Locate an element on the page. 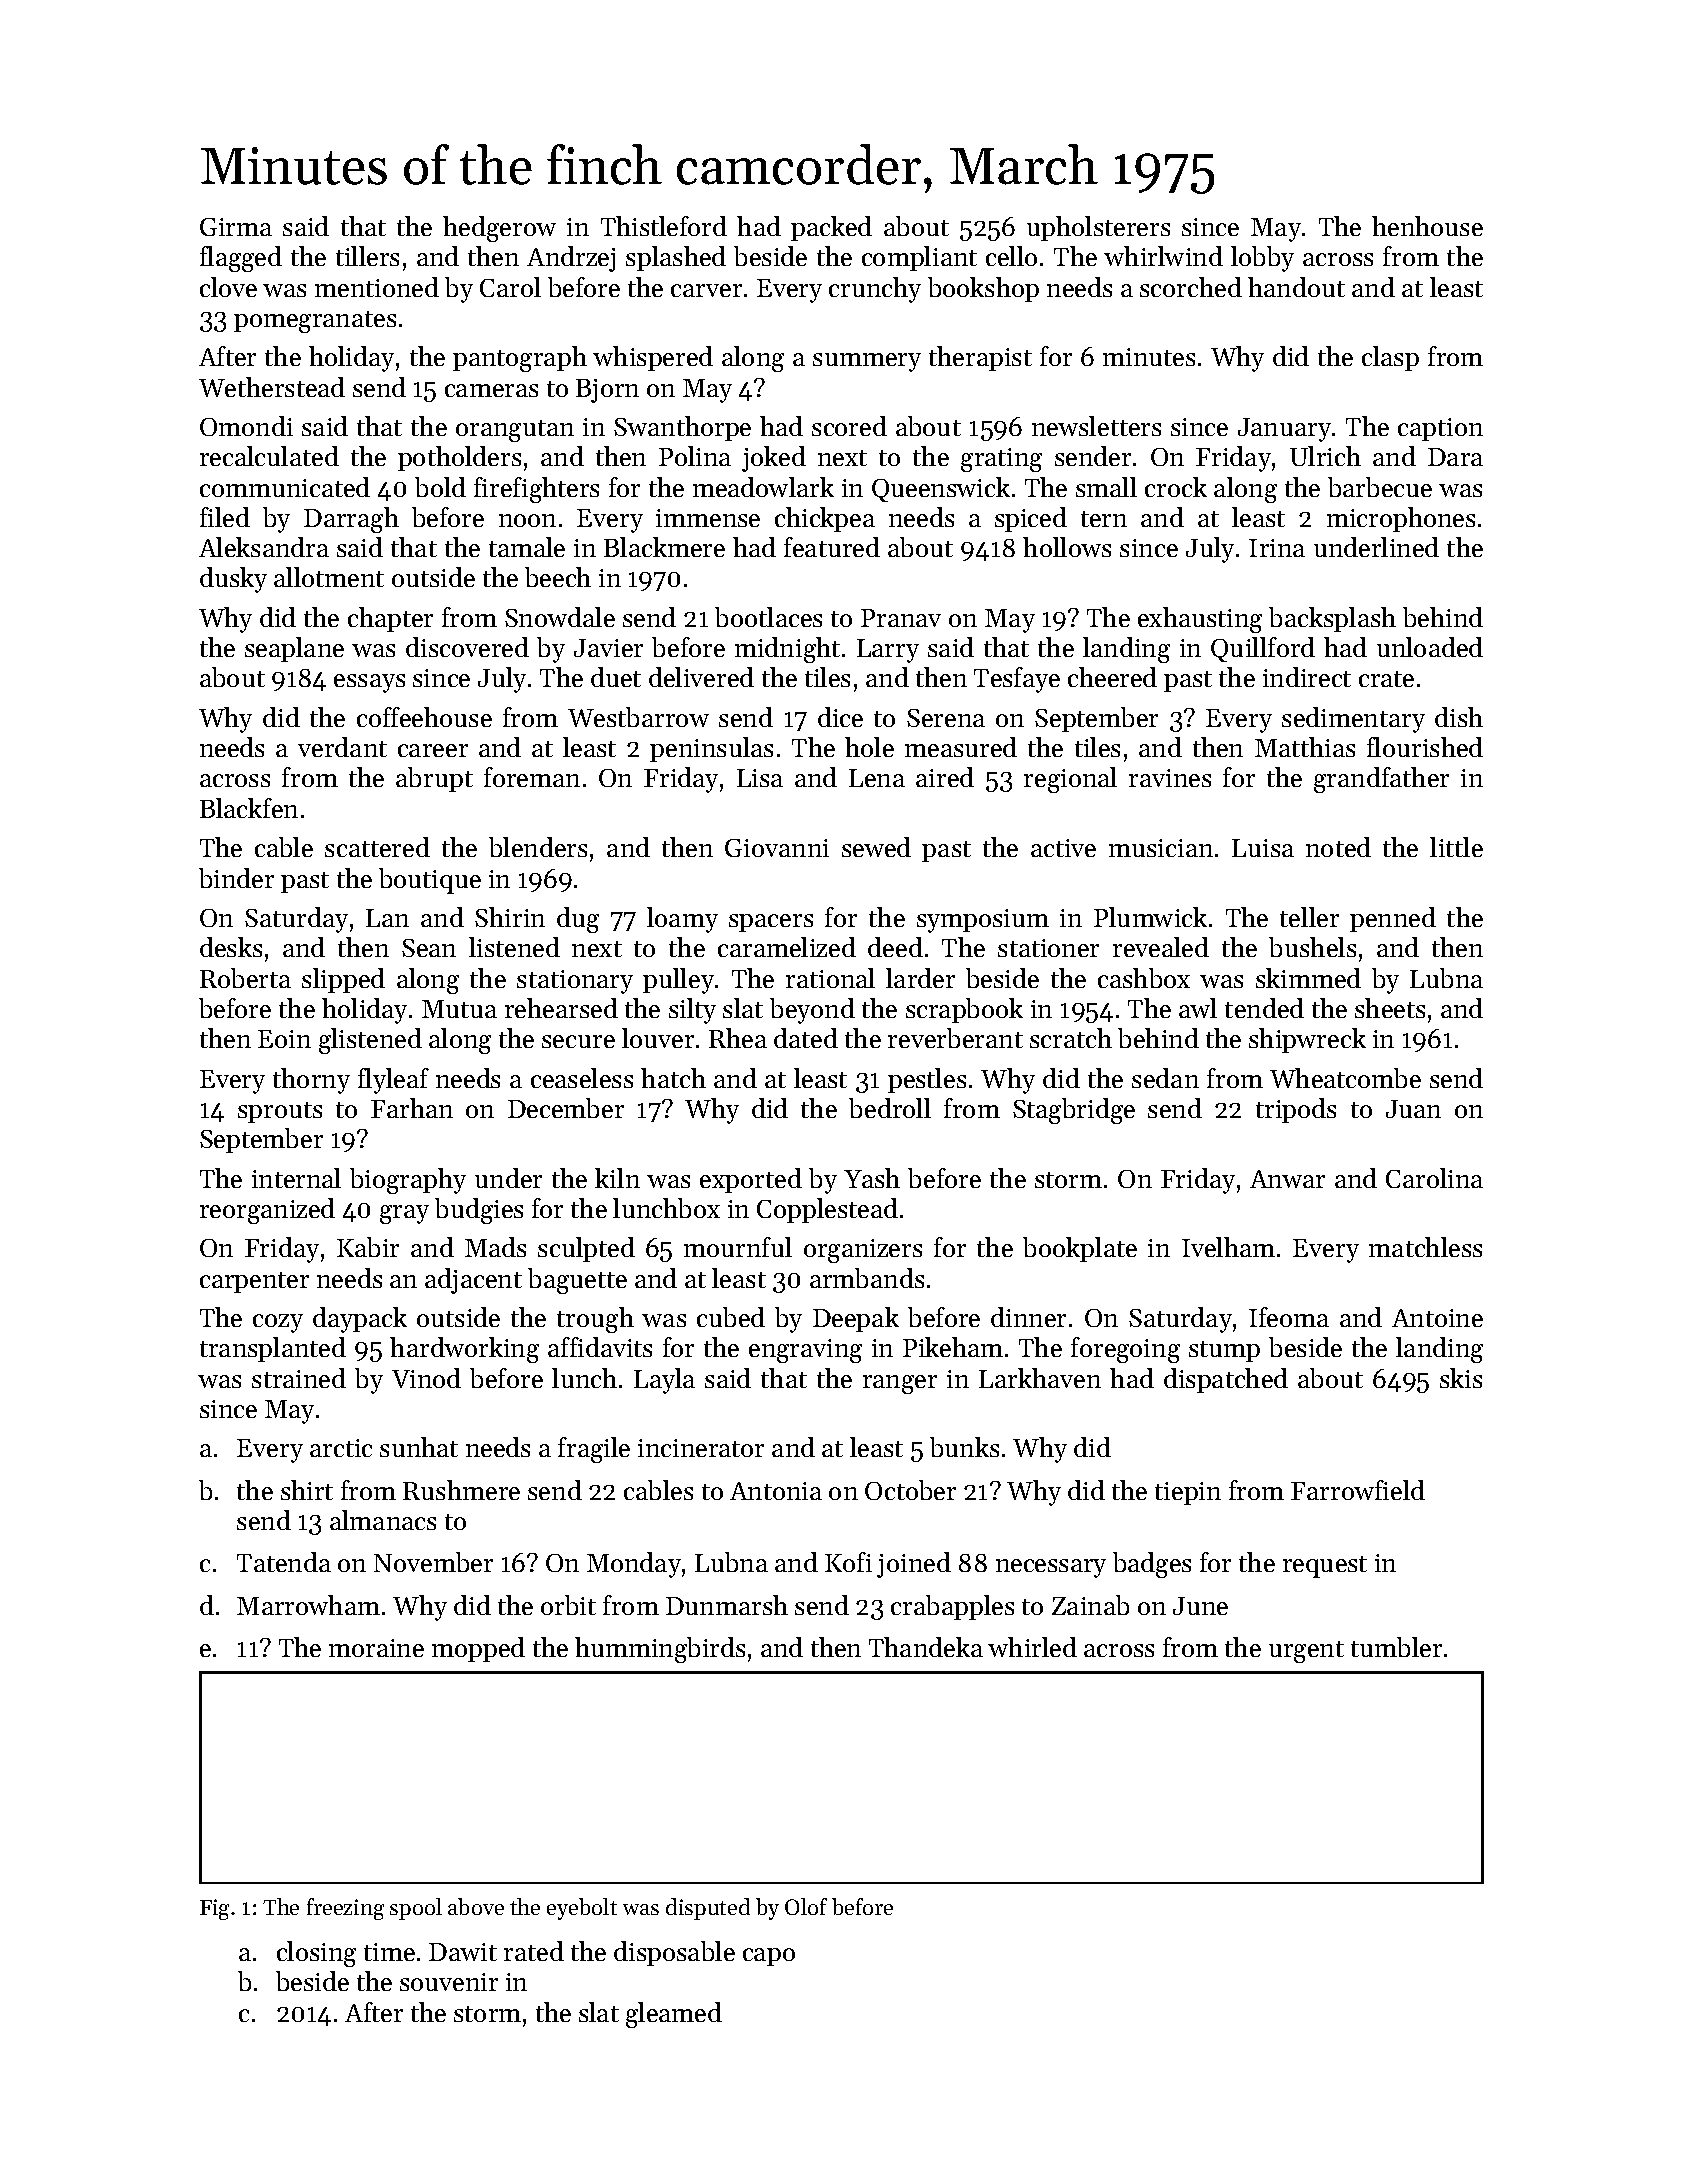  Thistleford is located at coordinates (664, 226).
